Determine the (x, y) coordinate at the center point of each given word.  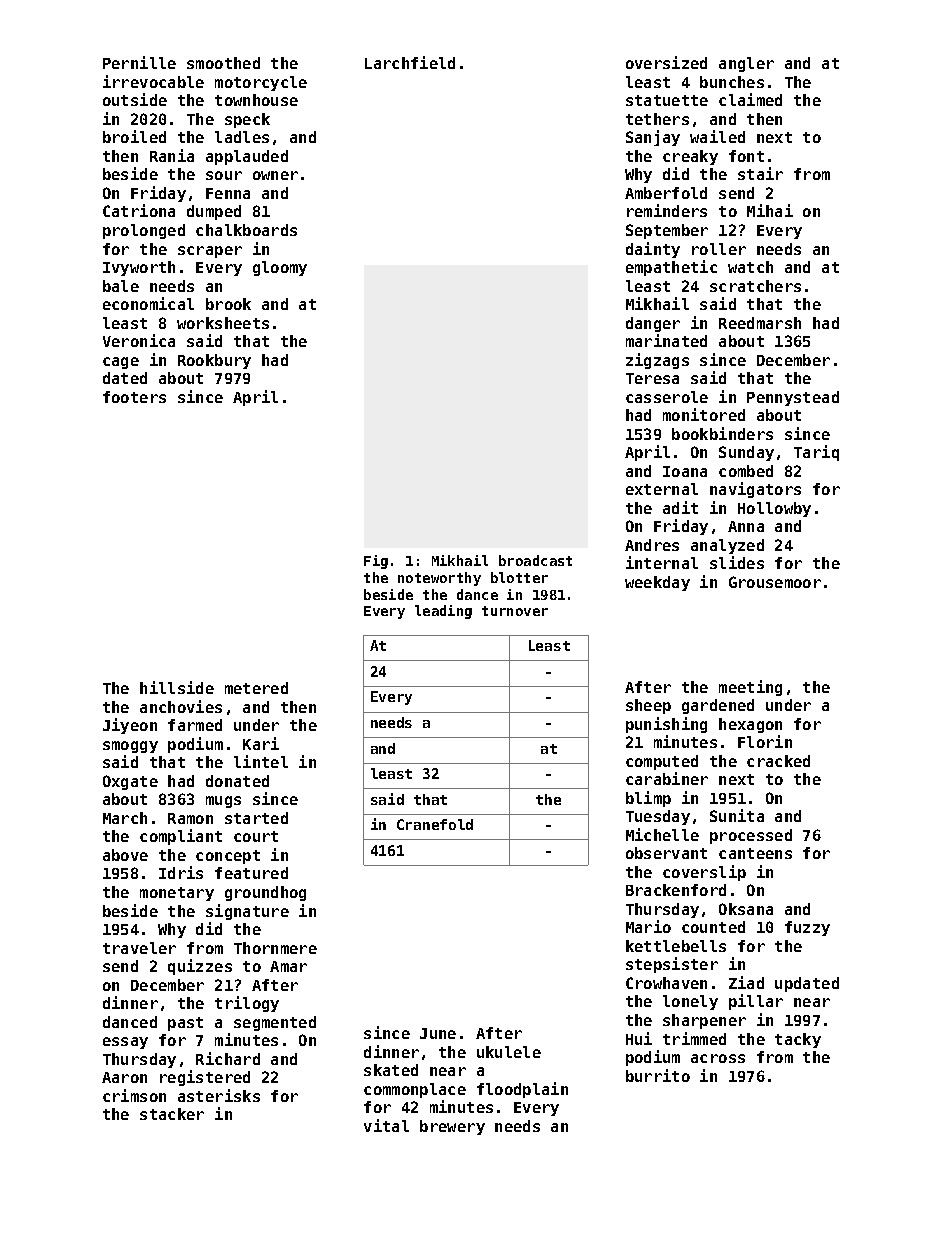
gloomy (280, 268)
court (256, 836)
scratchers (755, 286)
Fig (376, 562)
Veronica (139, 340)
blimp (648, 799)
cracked (778, 761)
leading (443, 612)
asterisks (219, 1095)
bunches (732, 82)
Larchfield (410, 62)
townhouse (256, 100)
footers (134, 397)
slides (737, 562)
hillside (177, 687)
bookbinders (722, 433)
